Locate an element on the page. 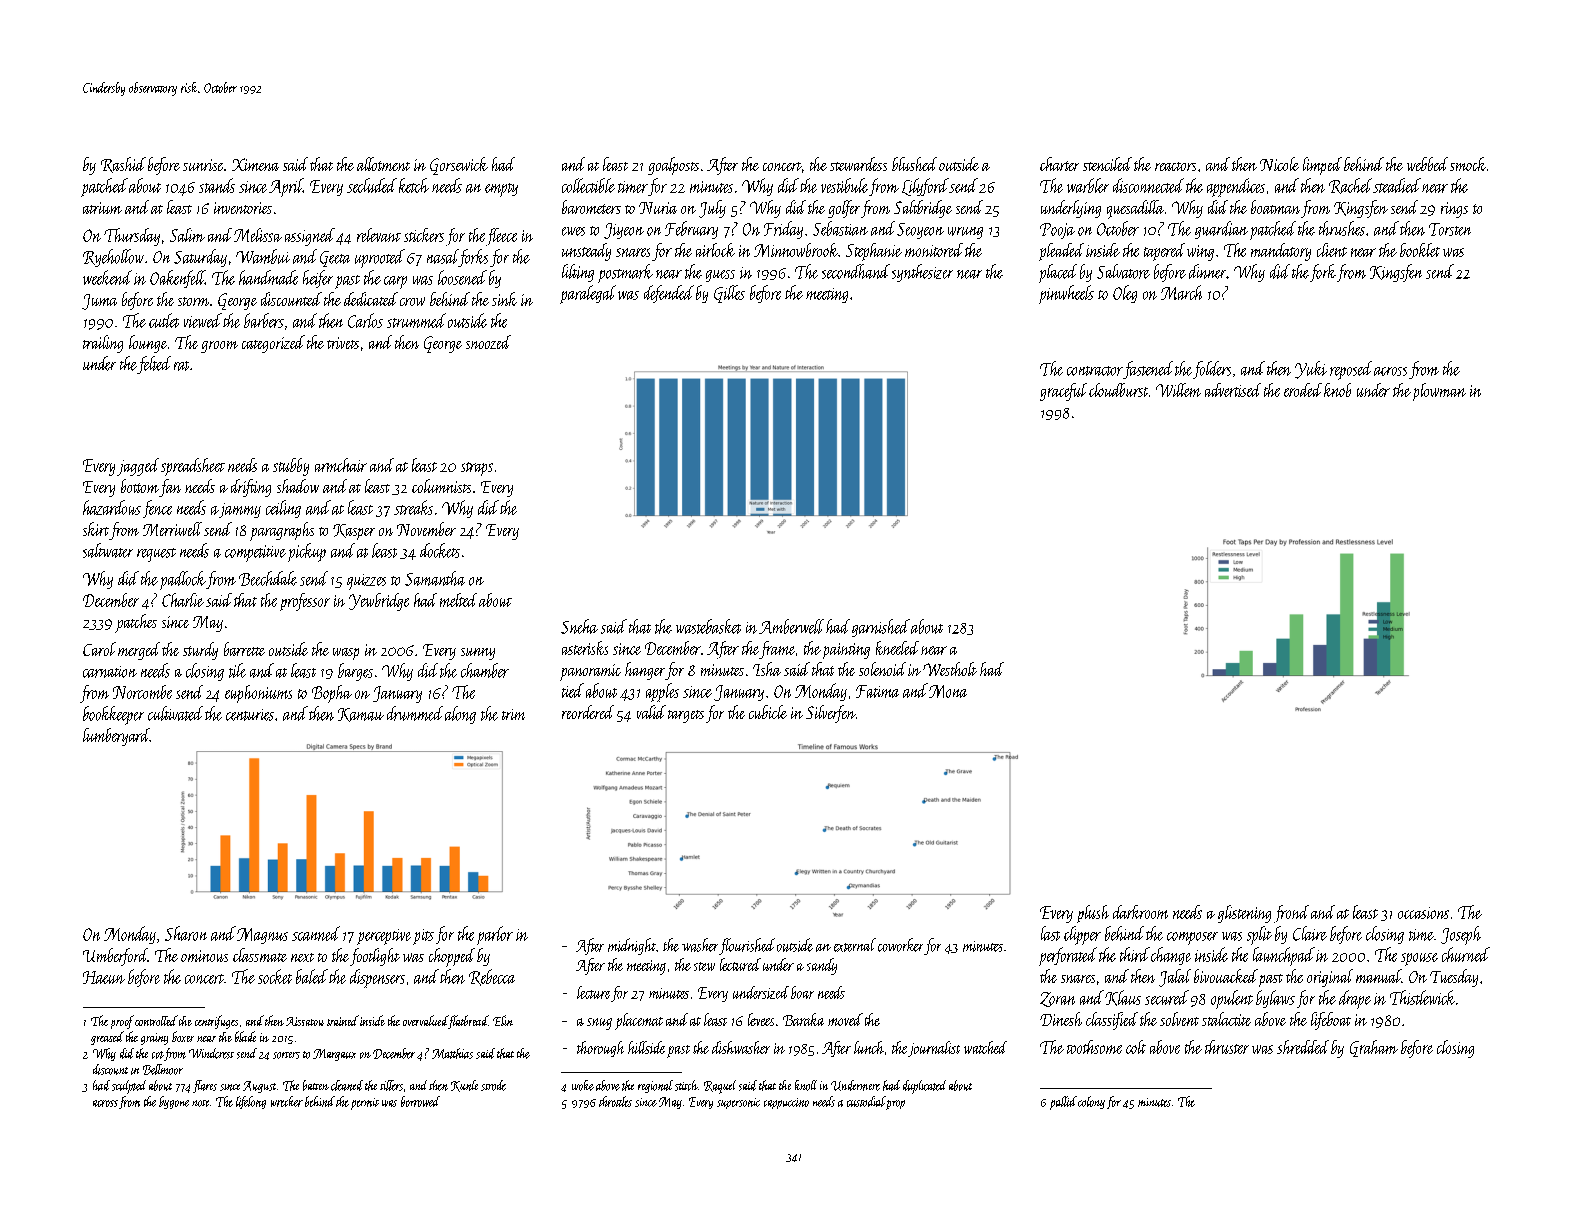 This page has width=1573, height=1215. Gilles is located at coordinates (729, 294).
